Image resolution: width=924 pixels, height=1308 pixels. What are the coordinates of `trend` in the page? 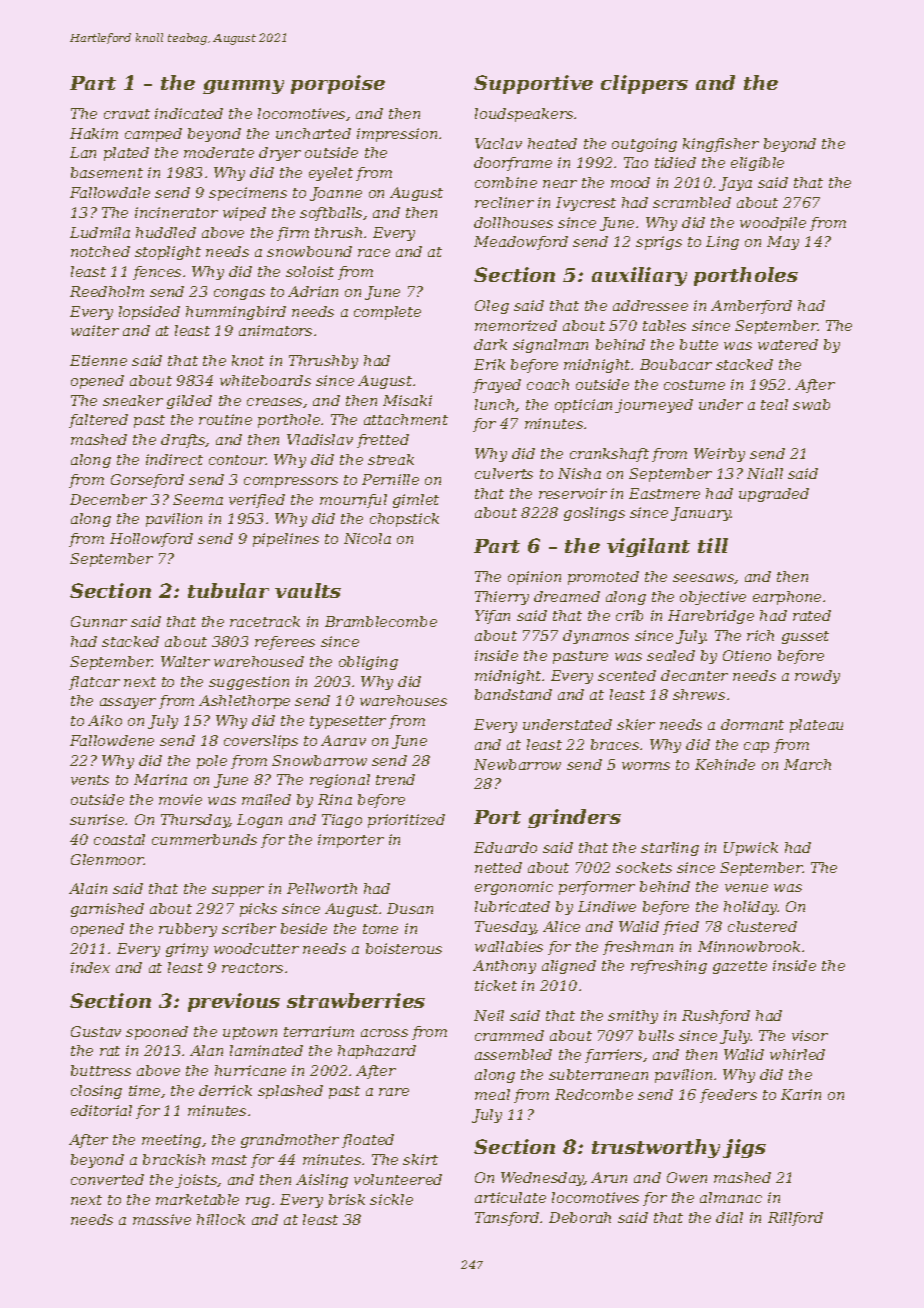 It's located at (395, 779).
